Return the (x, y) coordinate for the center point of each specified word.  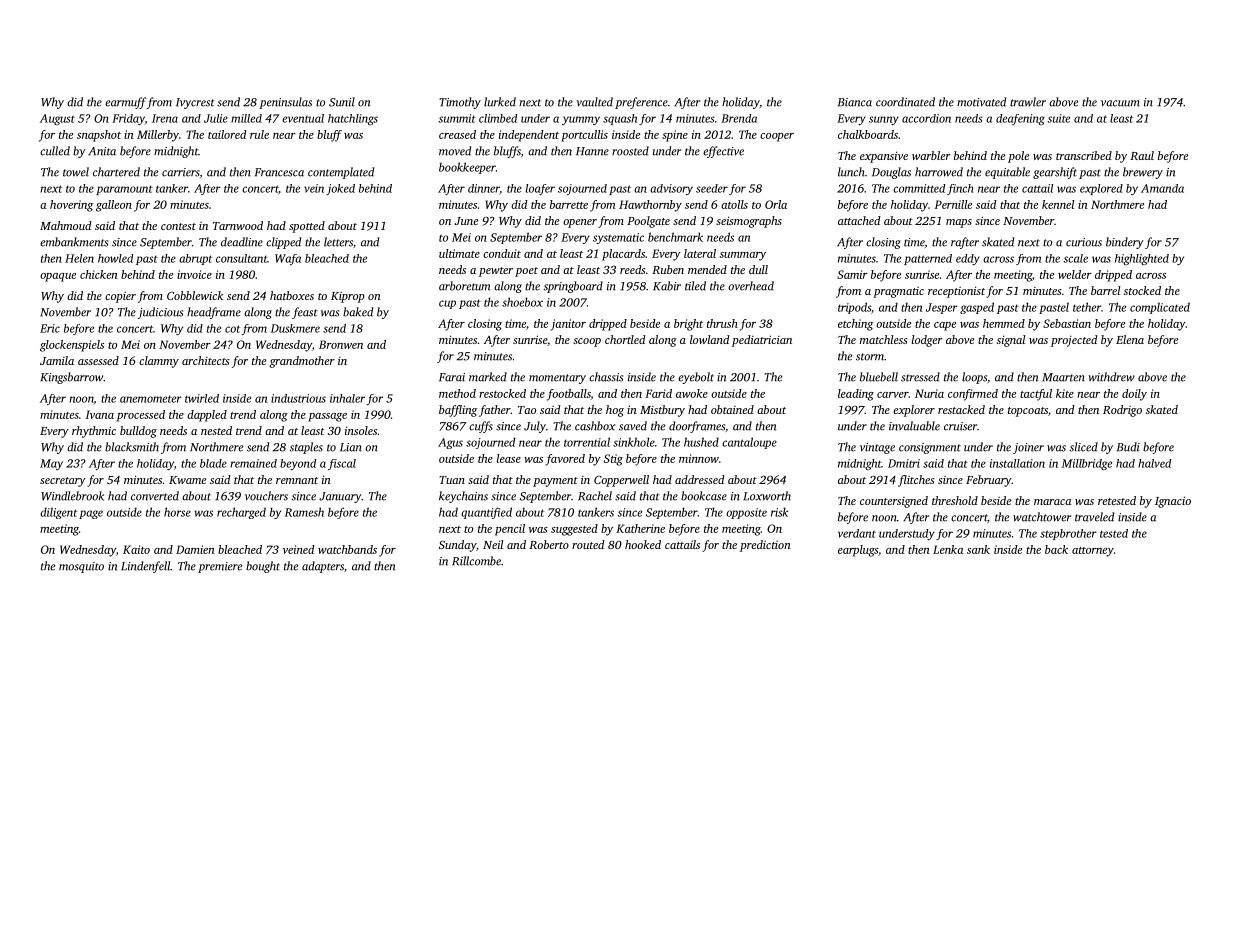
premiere (220, 567)
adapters (323, 567)
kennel (1058, 204)
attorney (1093, 552)
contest (178, 226)
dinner (484, 189)
